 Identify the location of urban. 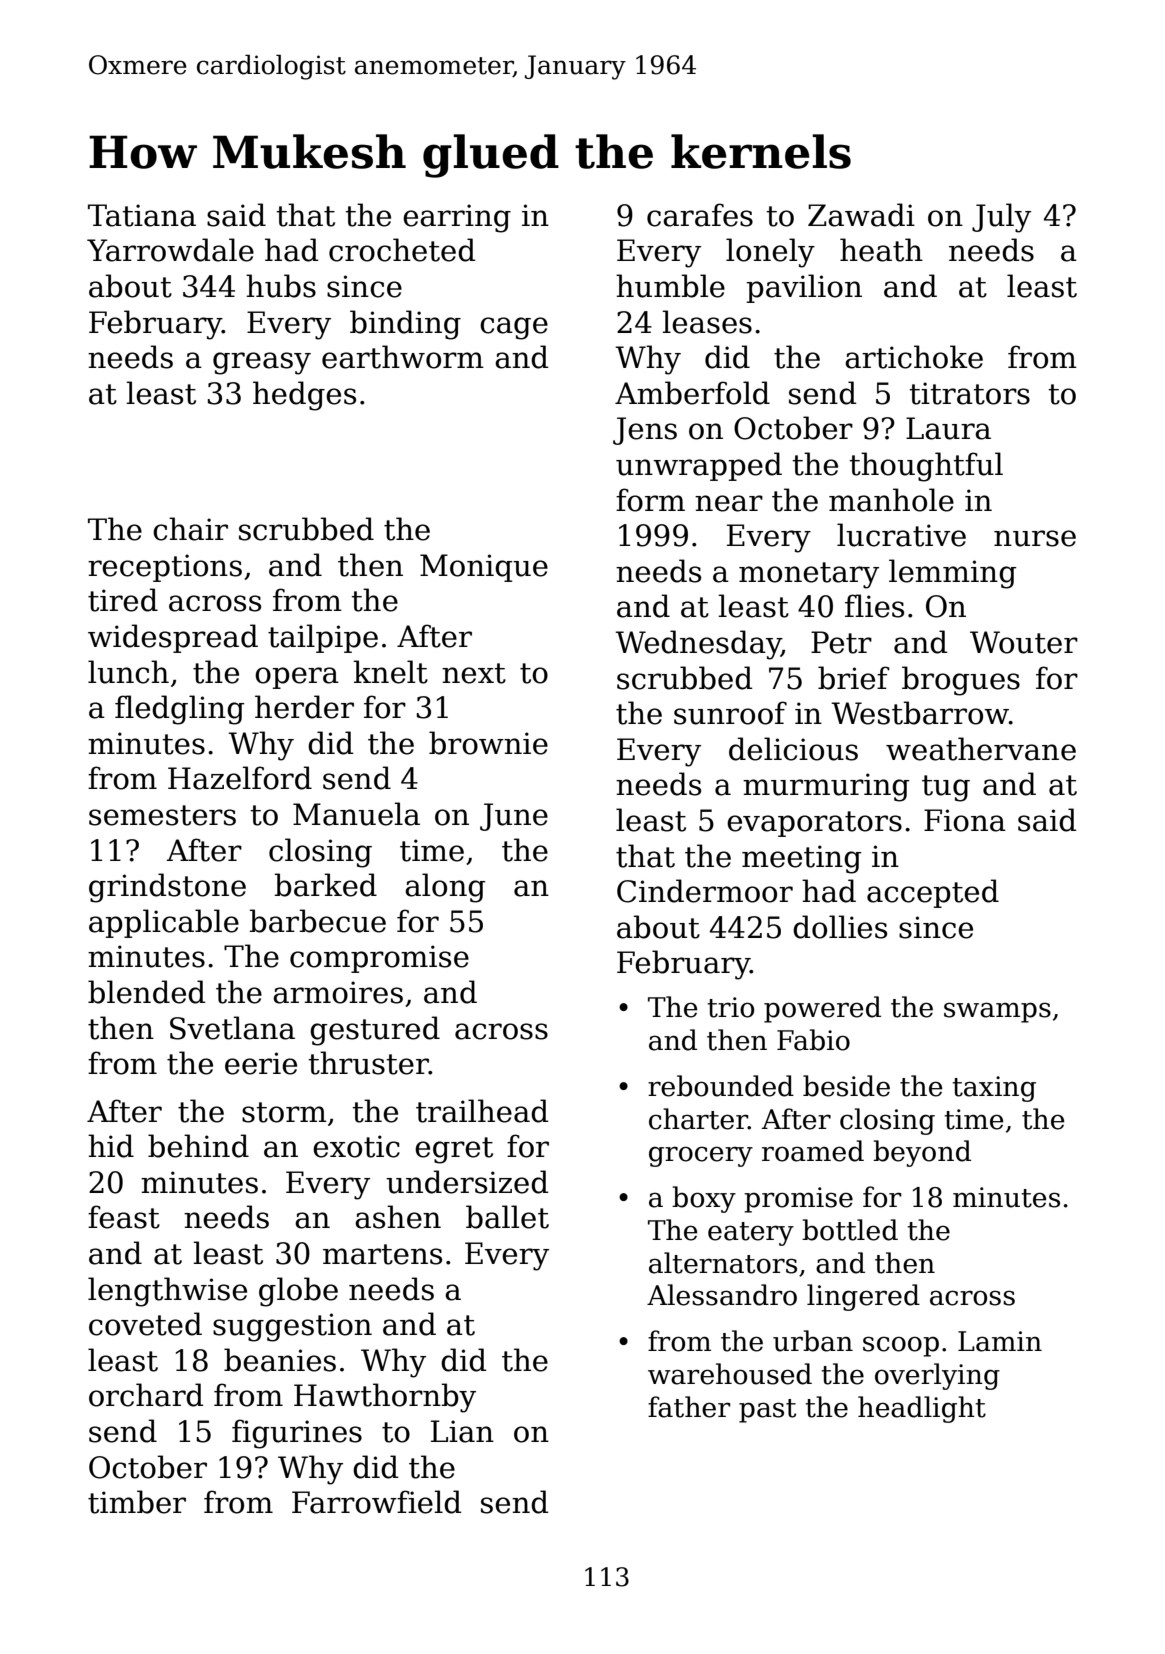
(813, 1341).
